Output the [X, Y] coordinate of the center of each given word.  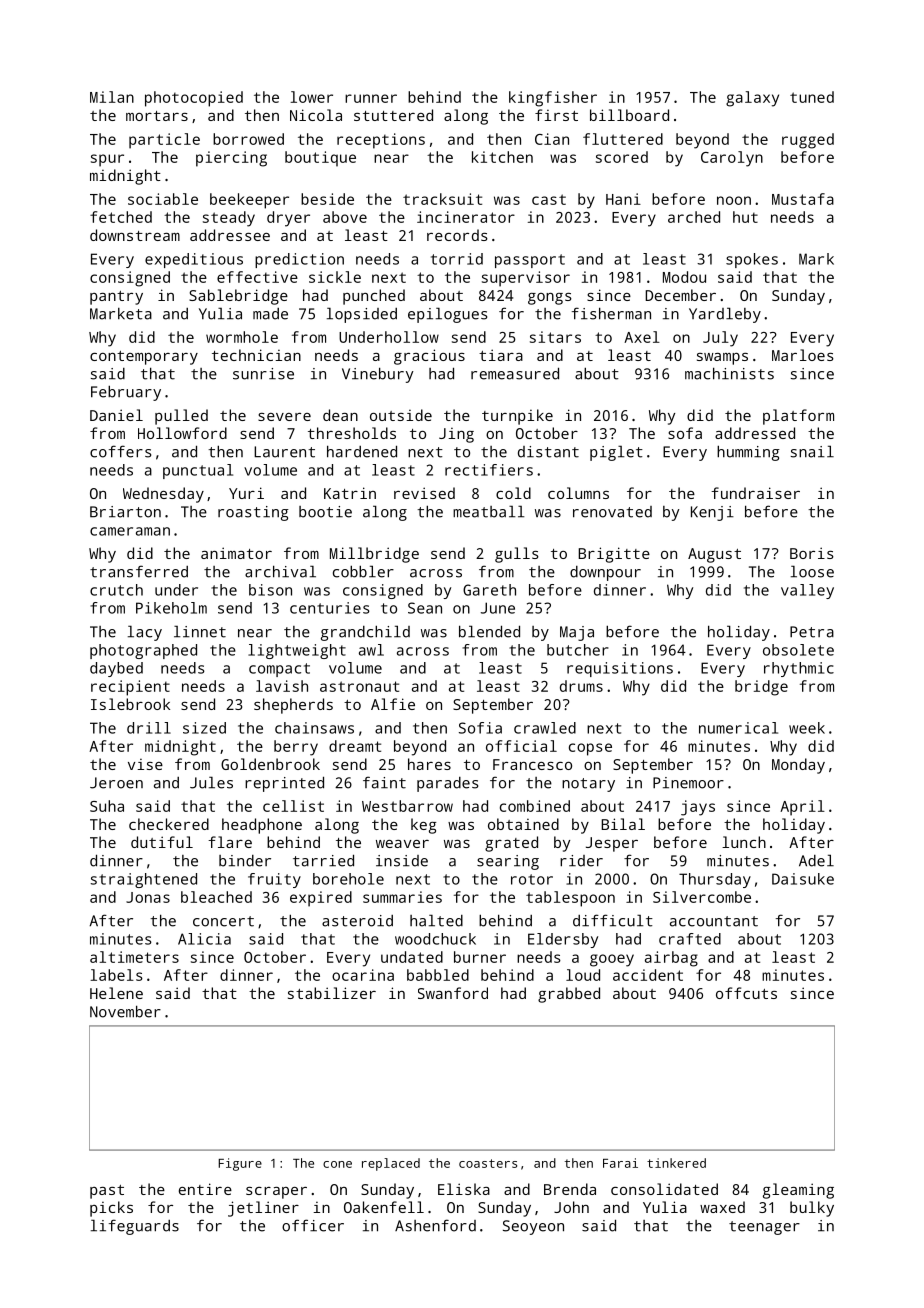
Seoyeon [533, 1227]
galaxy [752, 99]
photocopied [194, 99]
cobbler [363, 571]
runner [371, 98]
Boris [812, 553]
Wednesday [163, 495]
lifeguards [135, 1227]
